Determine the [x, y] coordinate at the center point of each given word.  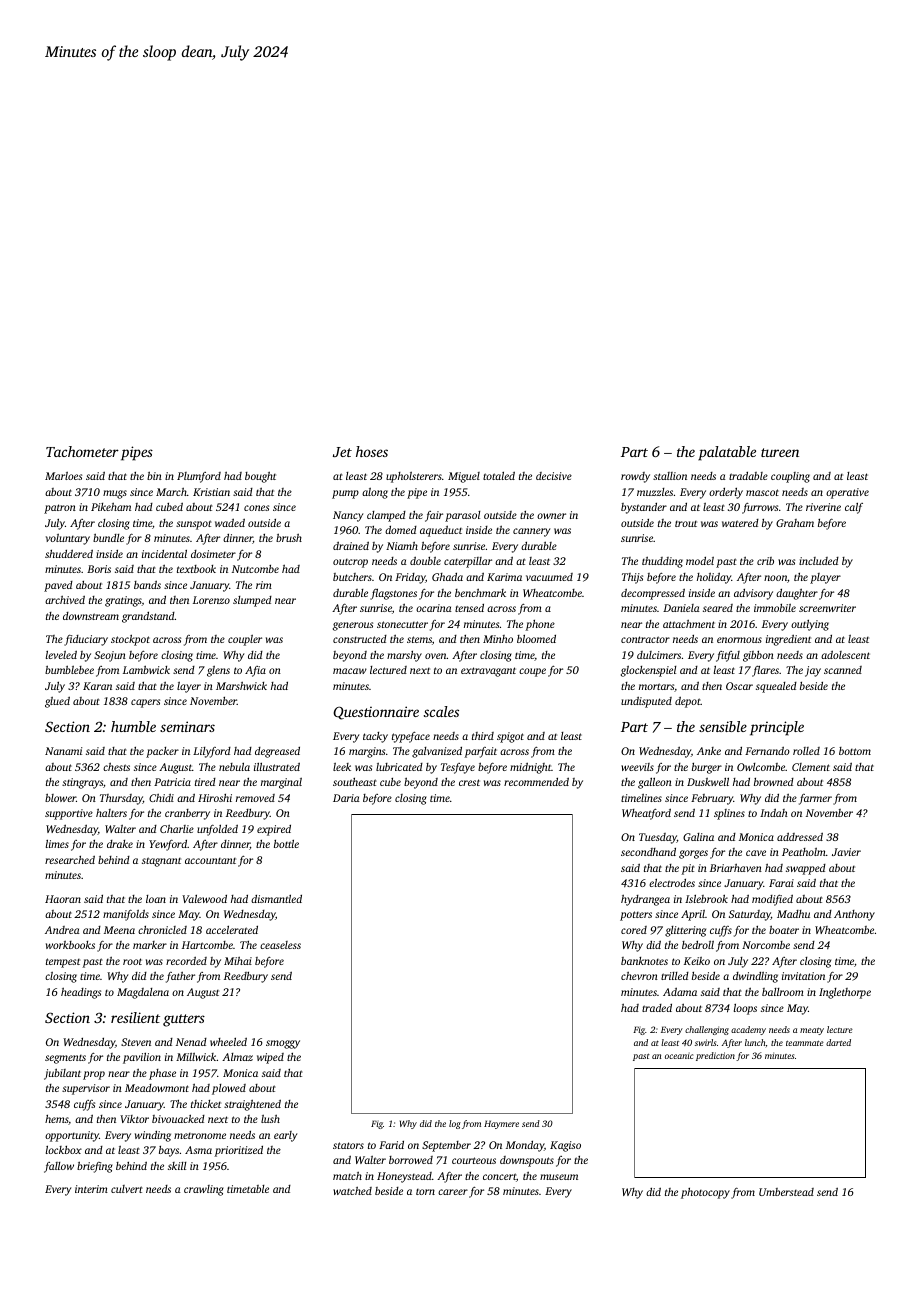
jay [813, 671]
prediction [715, 1056]
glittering [685, 931]
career [453, 1192]
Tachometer [82, 451]
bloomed [536, 639]
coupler [245, 640]
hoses [372, 451]
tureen [780, 452]
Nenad [191, 1042]
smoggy [283, 1044]
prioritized [238, 1151]
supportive [69, 814]
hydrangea [645, 900]
